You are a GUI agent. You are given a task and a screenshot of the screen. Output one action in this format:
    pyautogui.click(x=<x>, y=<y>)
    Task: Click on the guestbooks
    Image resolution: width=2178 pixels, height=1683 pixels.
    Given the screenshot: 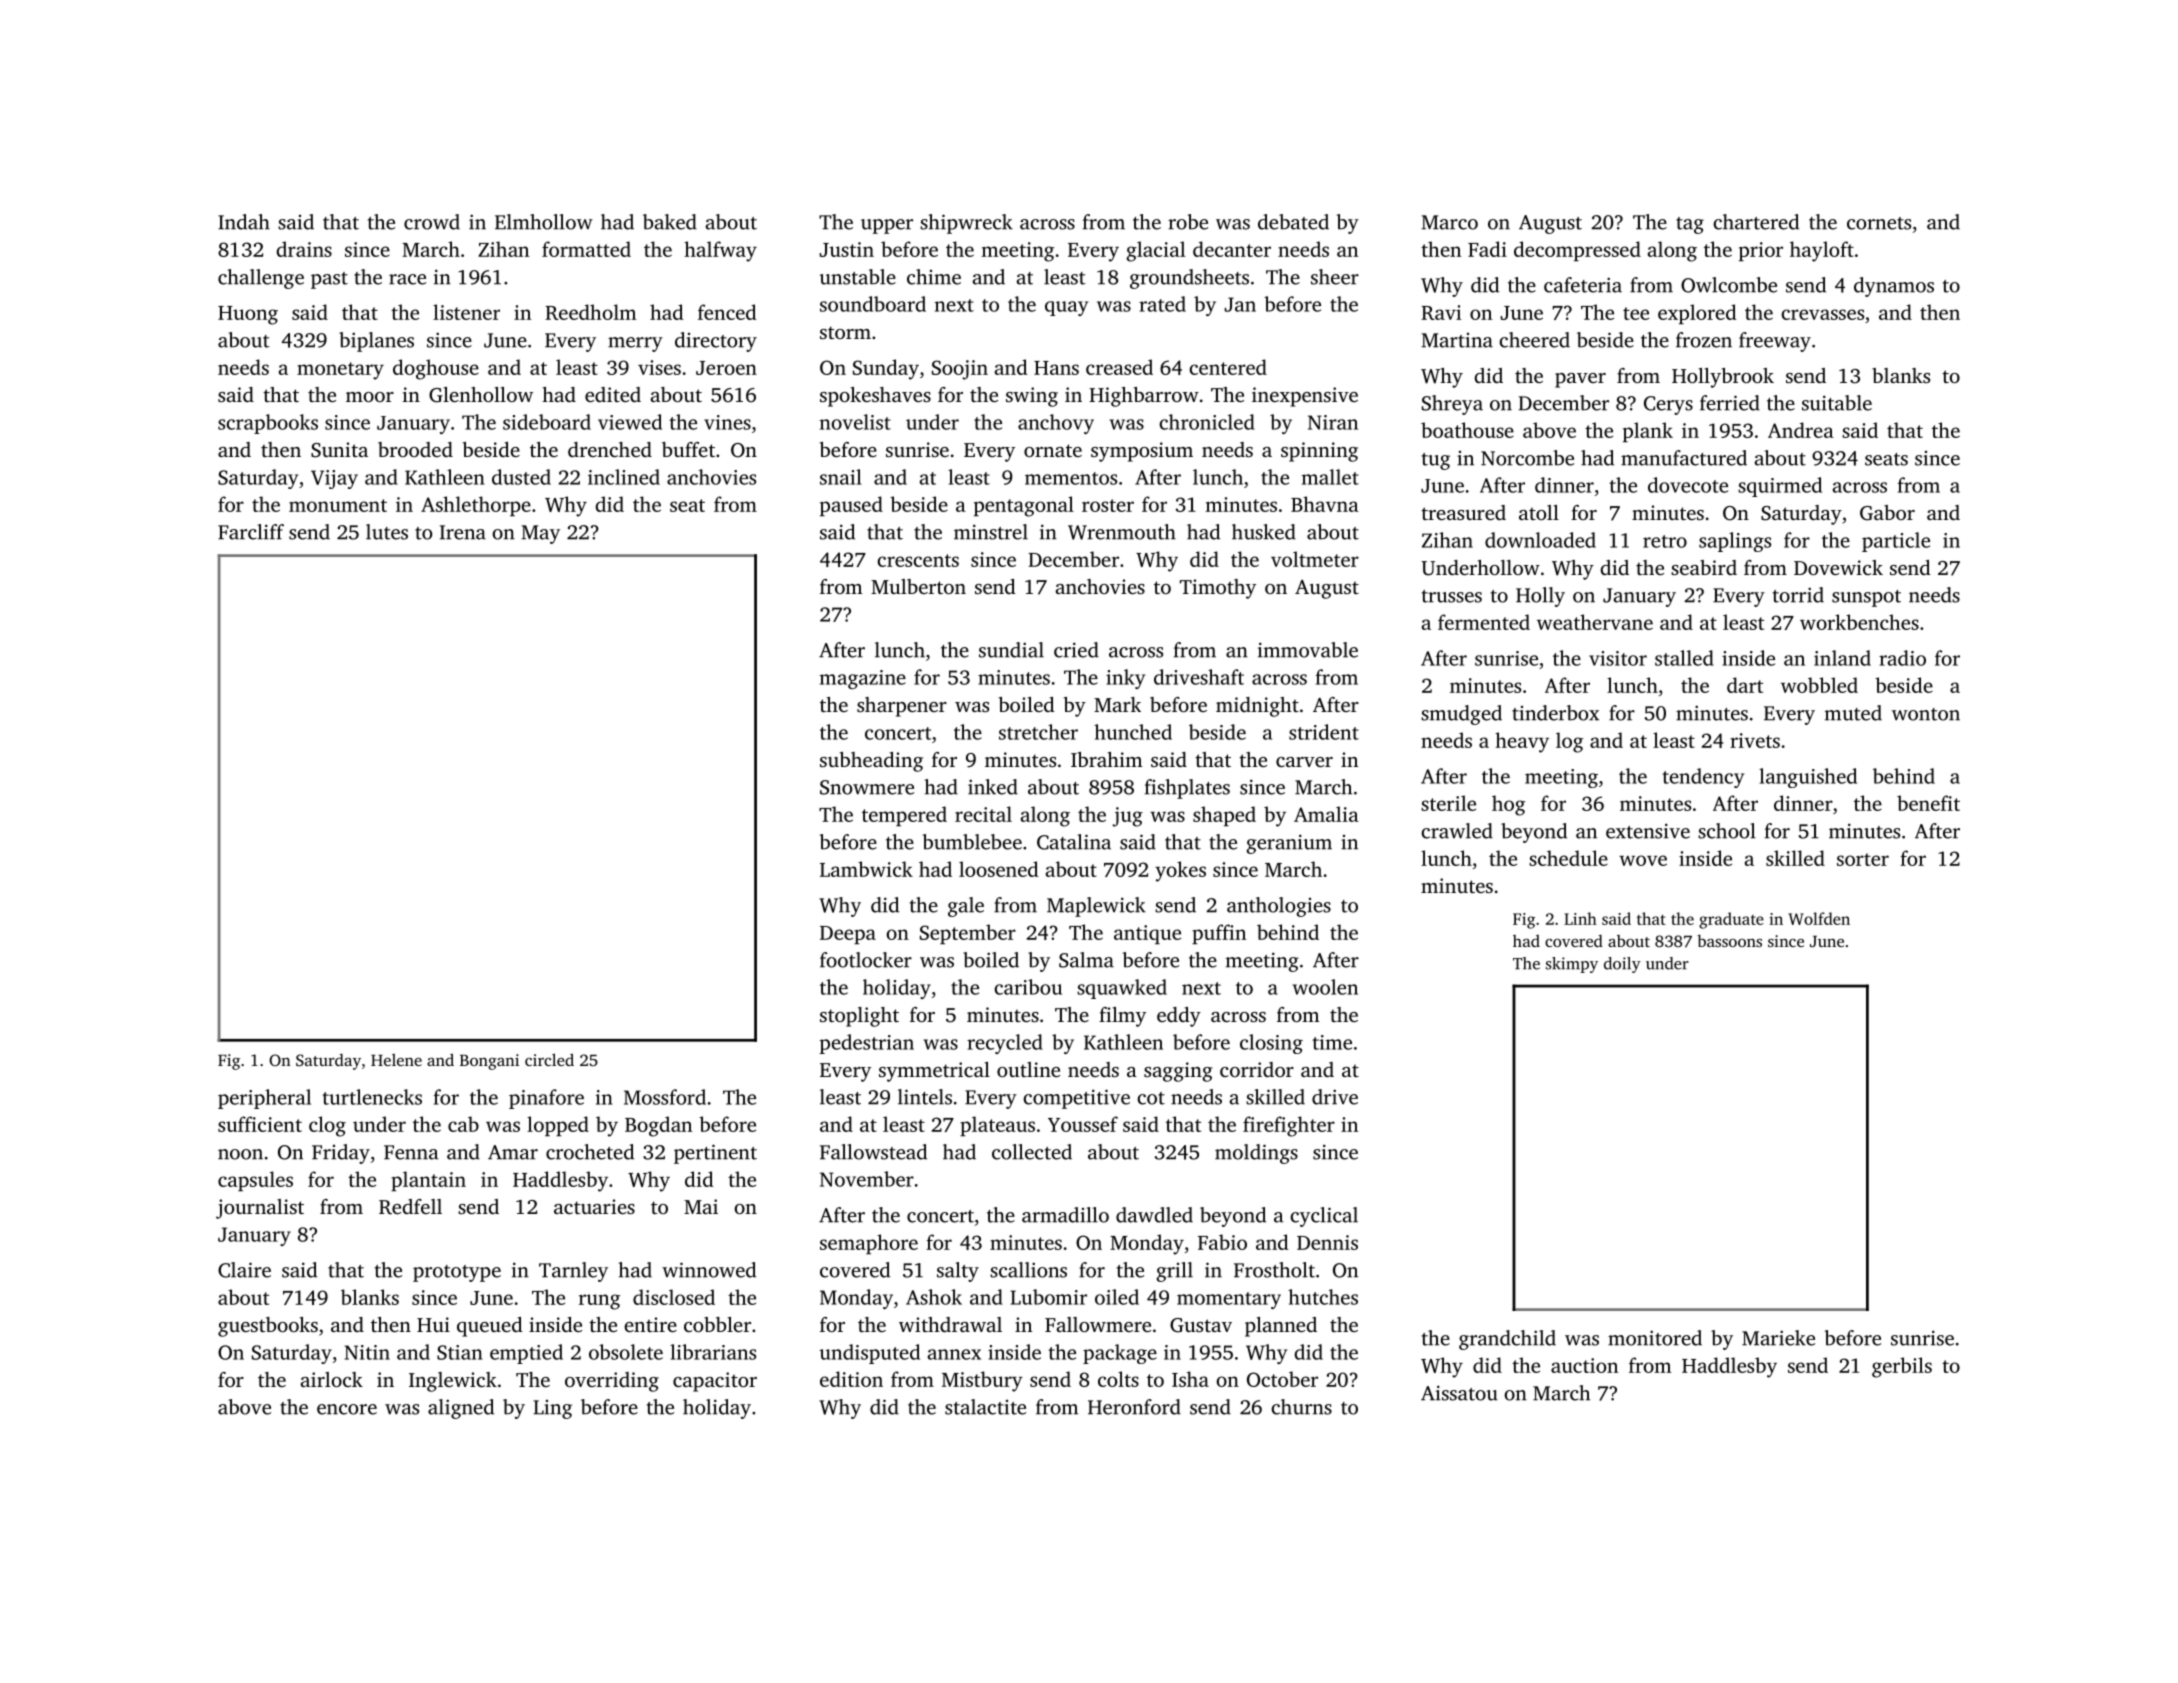 What is the action you would take?
    pyautogui.click(x=268, y=1327)
